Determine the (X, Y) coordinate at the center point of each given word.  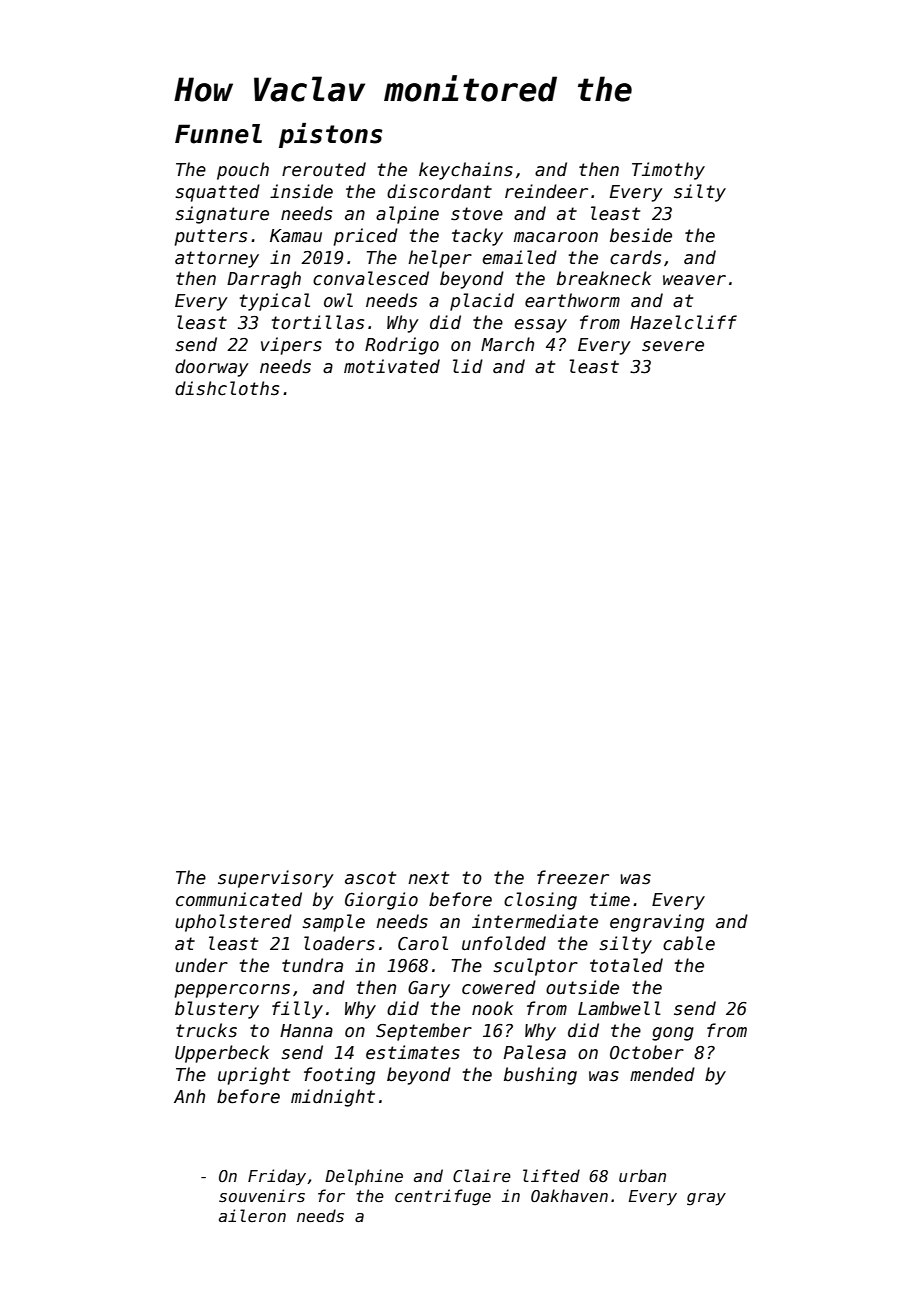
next (428, 878)
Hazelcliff (683, 322)
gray (706, 1199)
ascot (370, 878)
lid (468, 366)
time (610, 899)
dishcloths (227, 388)
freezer (573, 877)
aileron (252, 1215)
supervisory (276, 879)
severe (673, 346)
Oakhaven (569, 1195)
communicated (239, 899)
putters (211, 237)
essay (541, 326)
